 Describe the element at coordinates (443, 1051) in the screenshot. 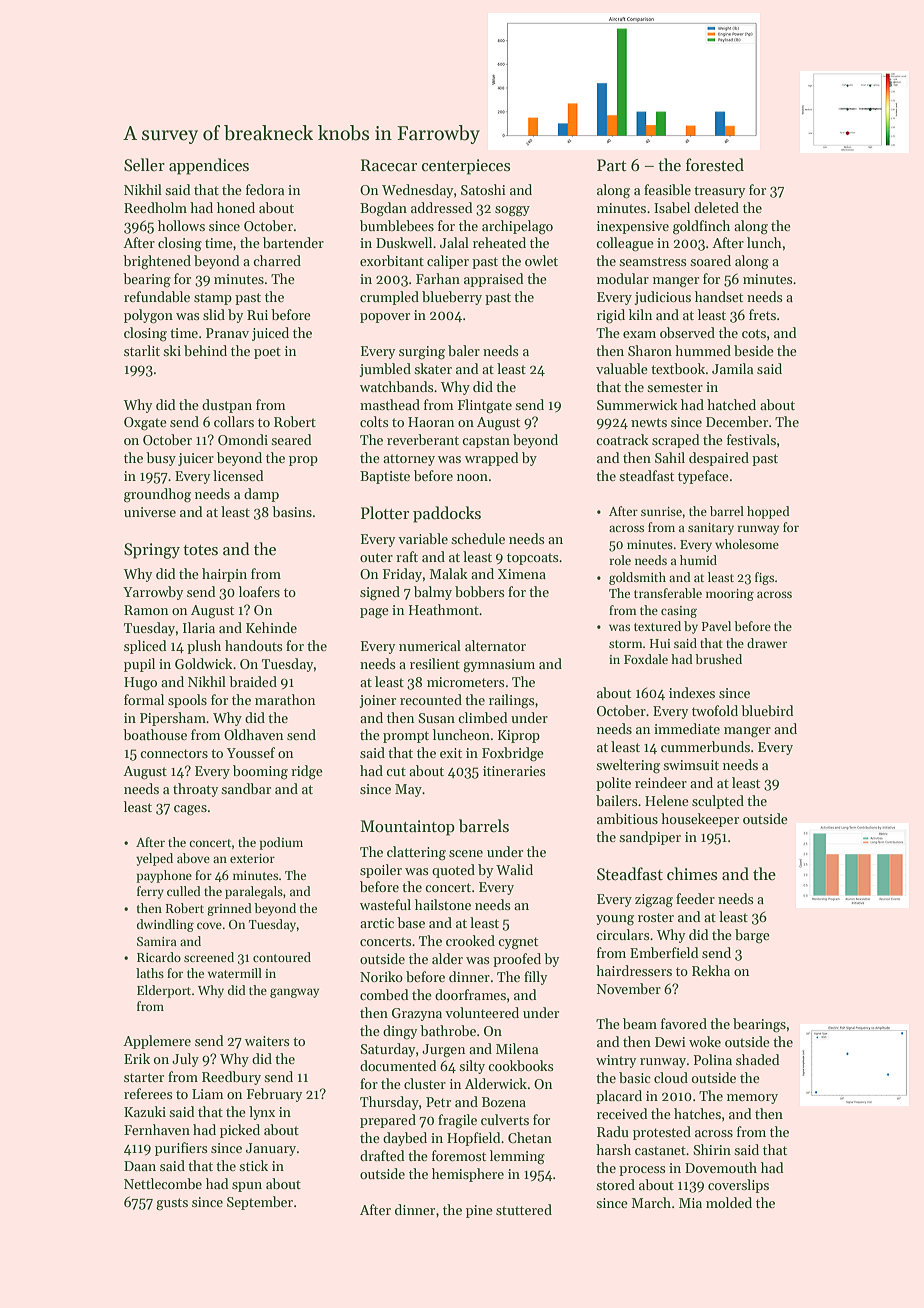

I see `Jurgen` at that location.
